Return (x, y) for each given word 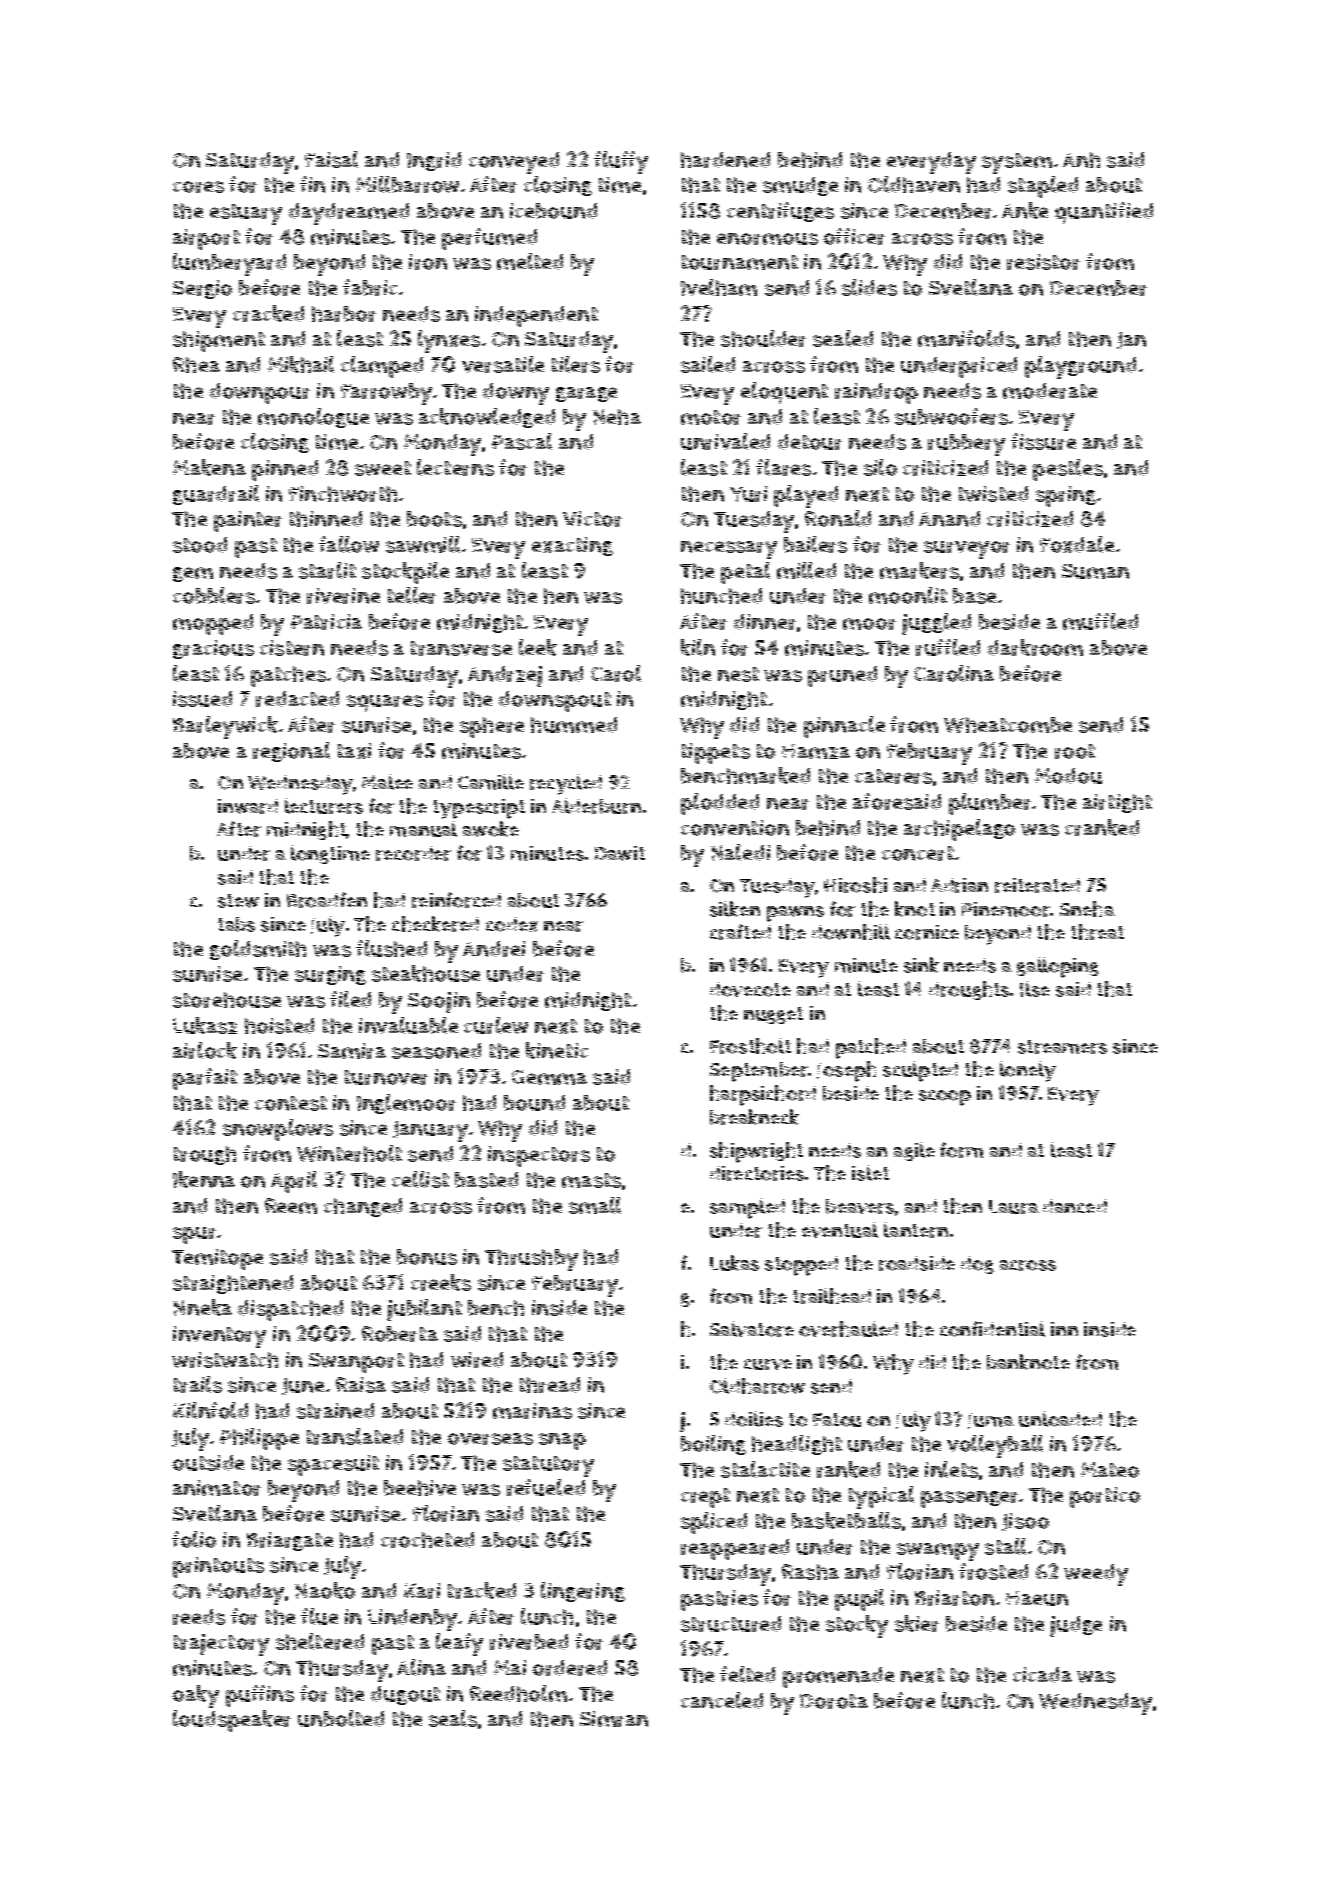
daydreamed (349, 214)
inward (248, 806)
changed (363, 1207)
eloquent (784, 393)
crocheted (427, 1540)
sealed (843, 338)
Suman (1095, 571)
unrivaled (725, 441)
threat (1097, 932)
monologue (313, 418)
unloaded (1060, 1419)
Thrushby (531, 1260)
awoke (491, 829)
